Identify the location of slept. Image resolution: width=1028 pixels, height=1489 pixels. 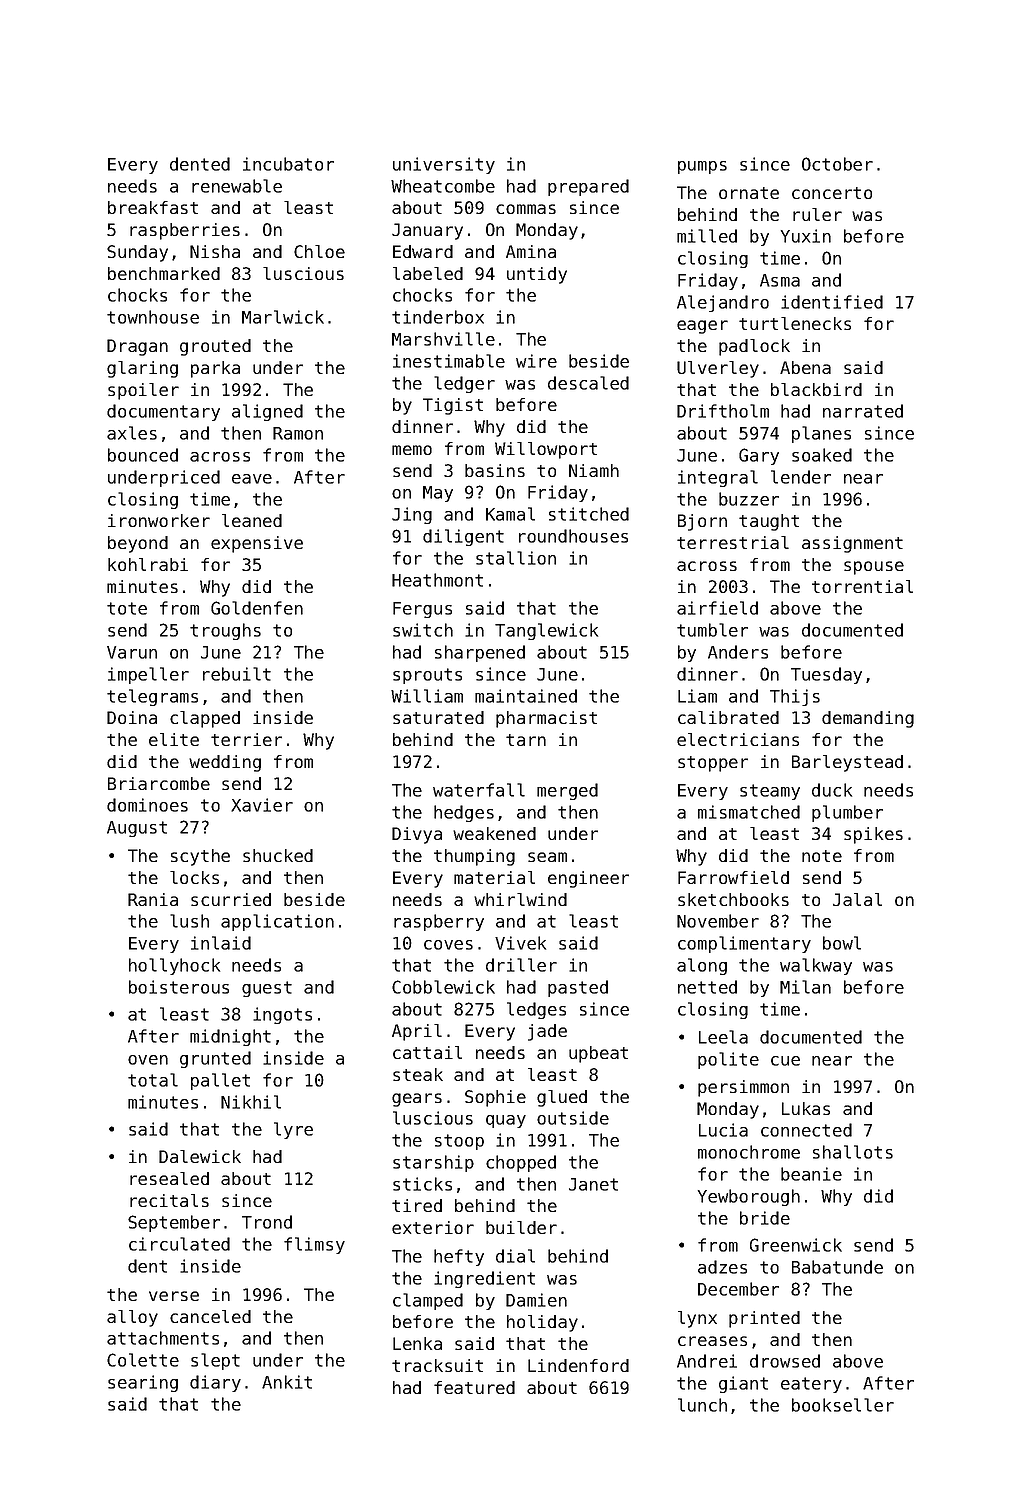
(215, 1361).
